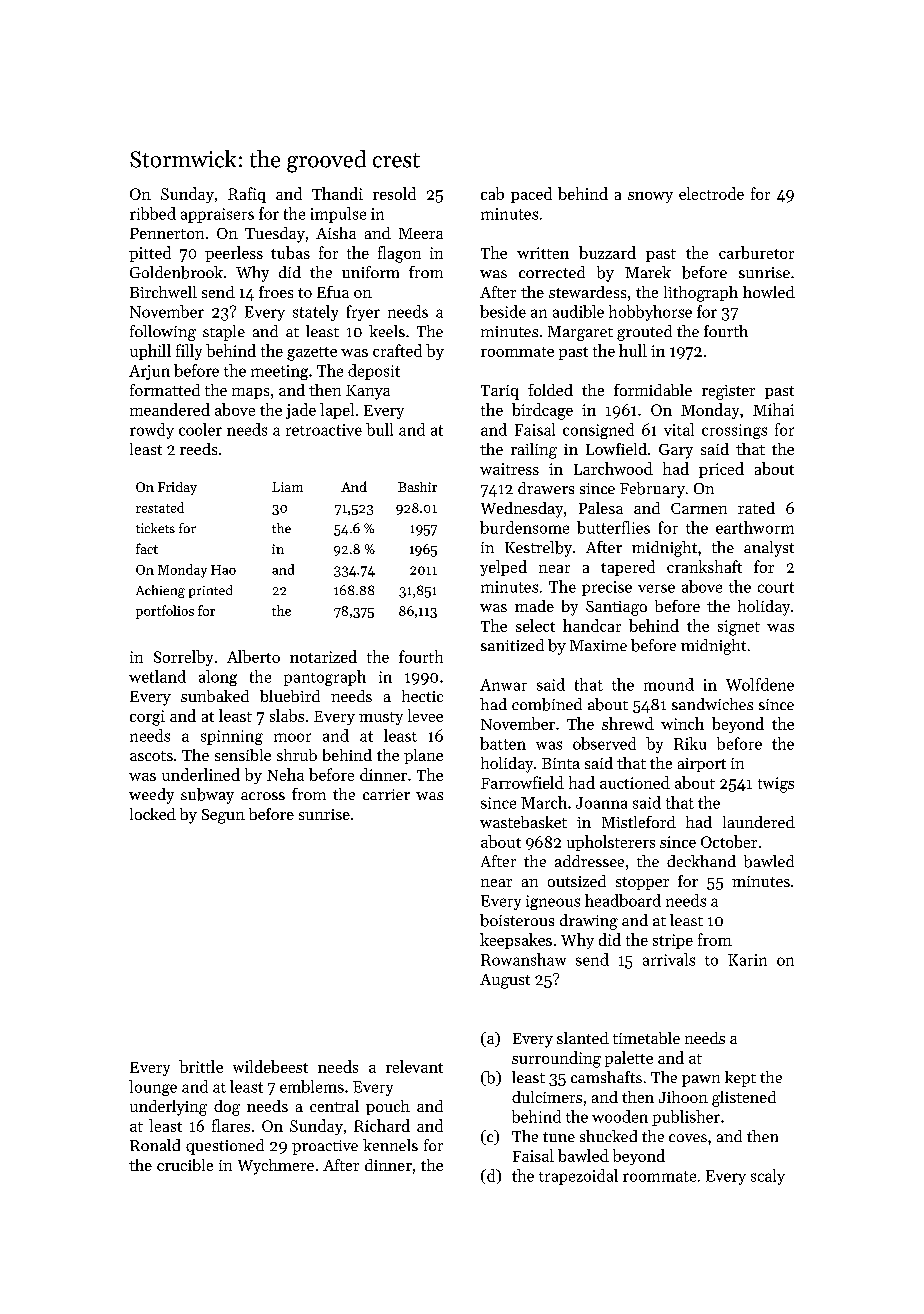  I want to click on Rafiq, so click(247, 195).
